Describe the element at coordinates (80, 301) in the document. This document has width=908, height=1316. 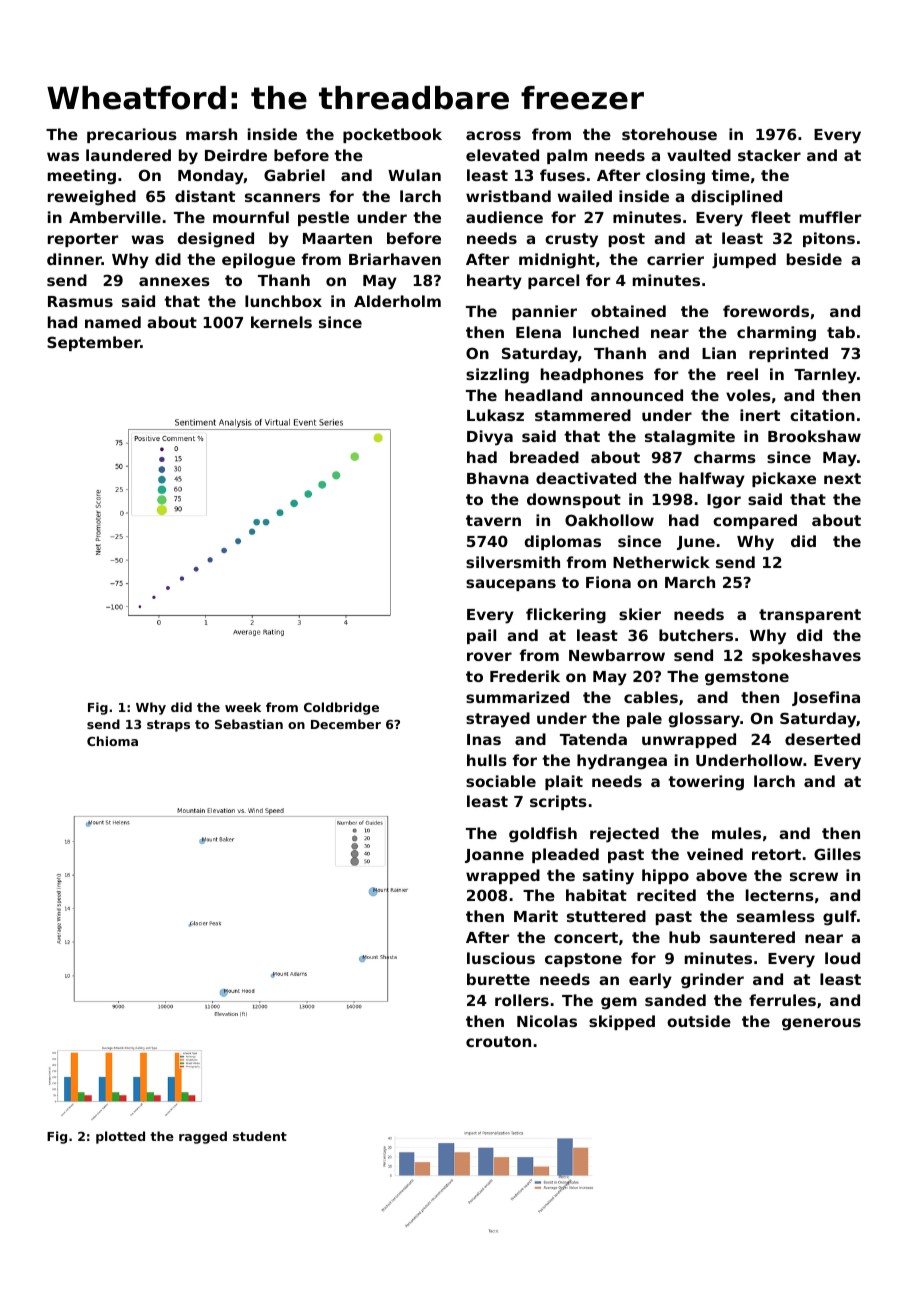
I see `Rasmus` at that location.
